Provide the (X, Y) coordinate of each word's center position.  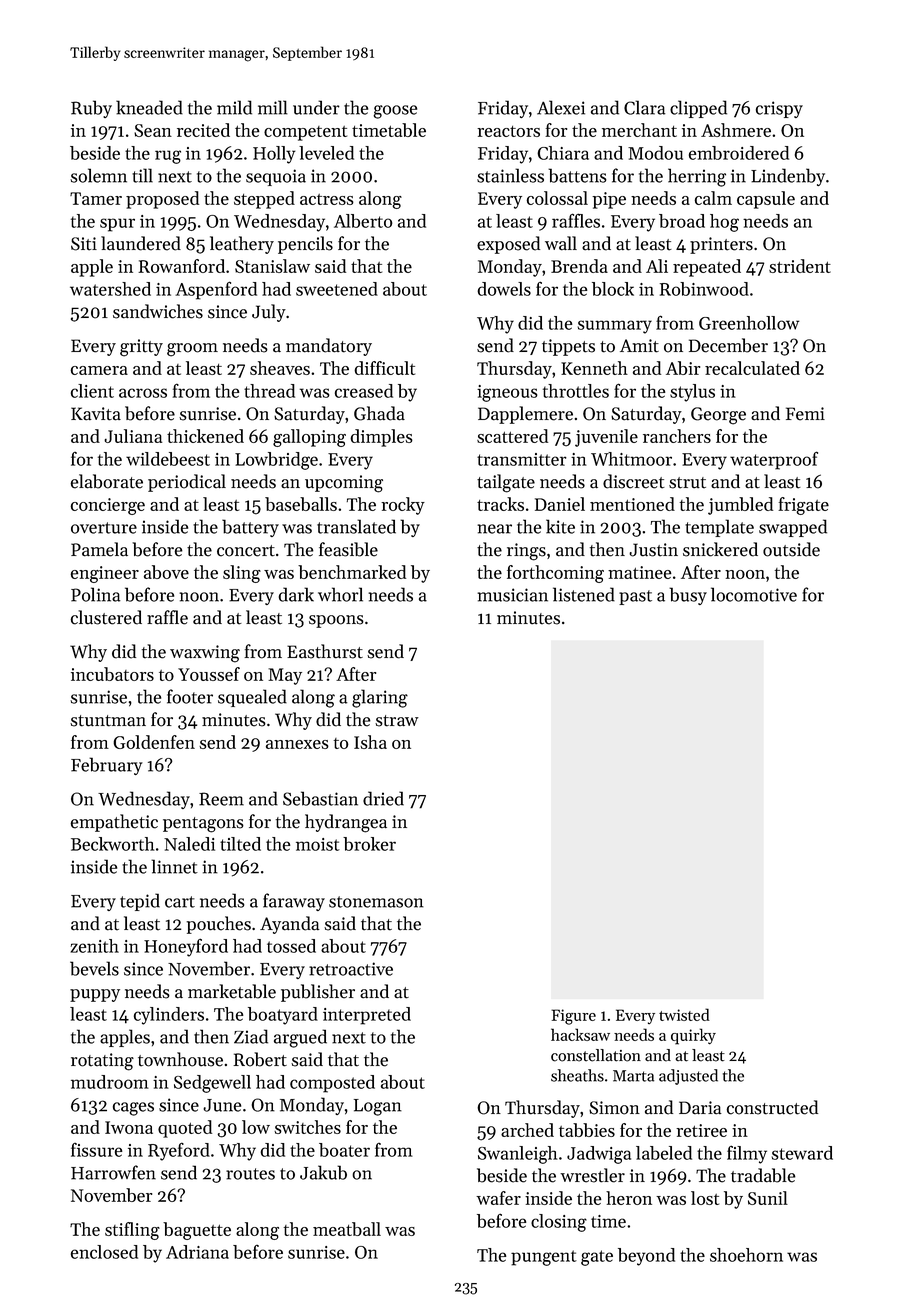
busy (688, 596)
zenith (95, 946)
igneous (507, 393)
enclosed (104, 1252)
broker (369, 844)
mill (273, 107)
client (92, 391)
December (728, 345)
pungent (544, 1258)
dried (383, 798)
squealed (252, 698)
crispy (779, 109)
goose (395, 112)
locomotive (754, 594)
